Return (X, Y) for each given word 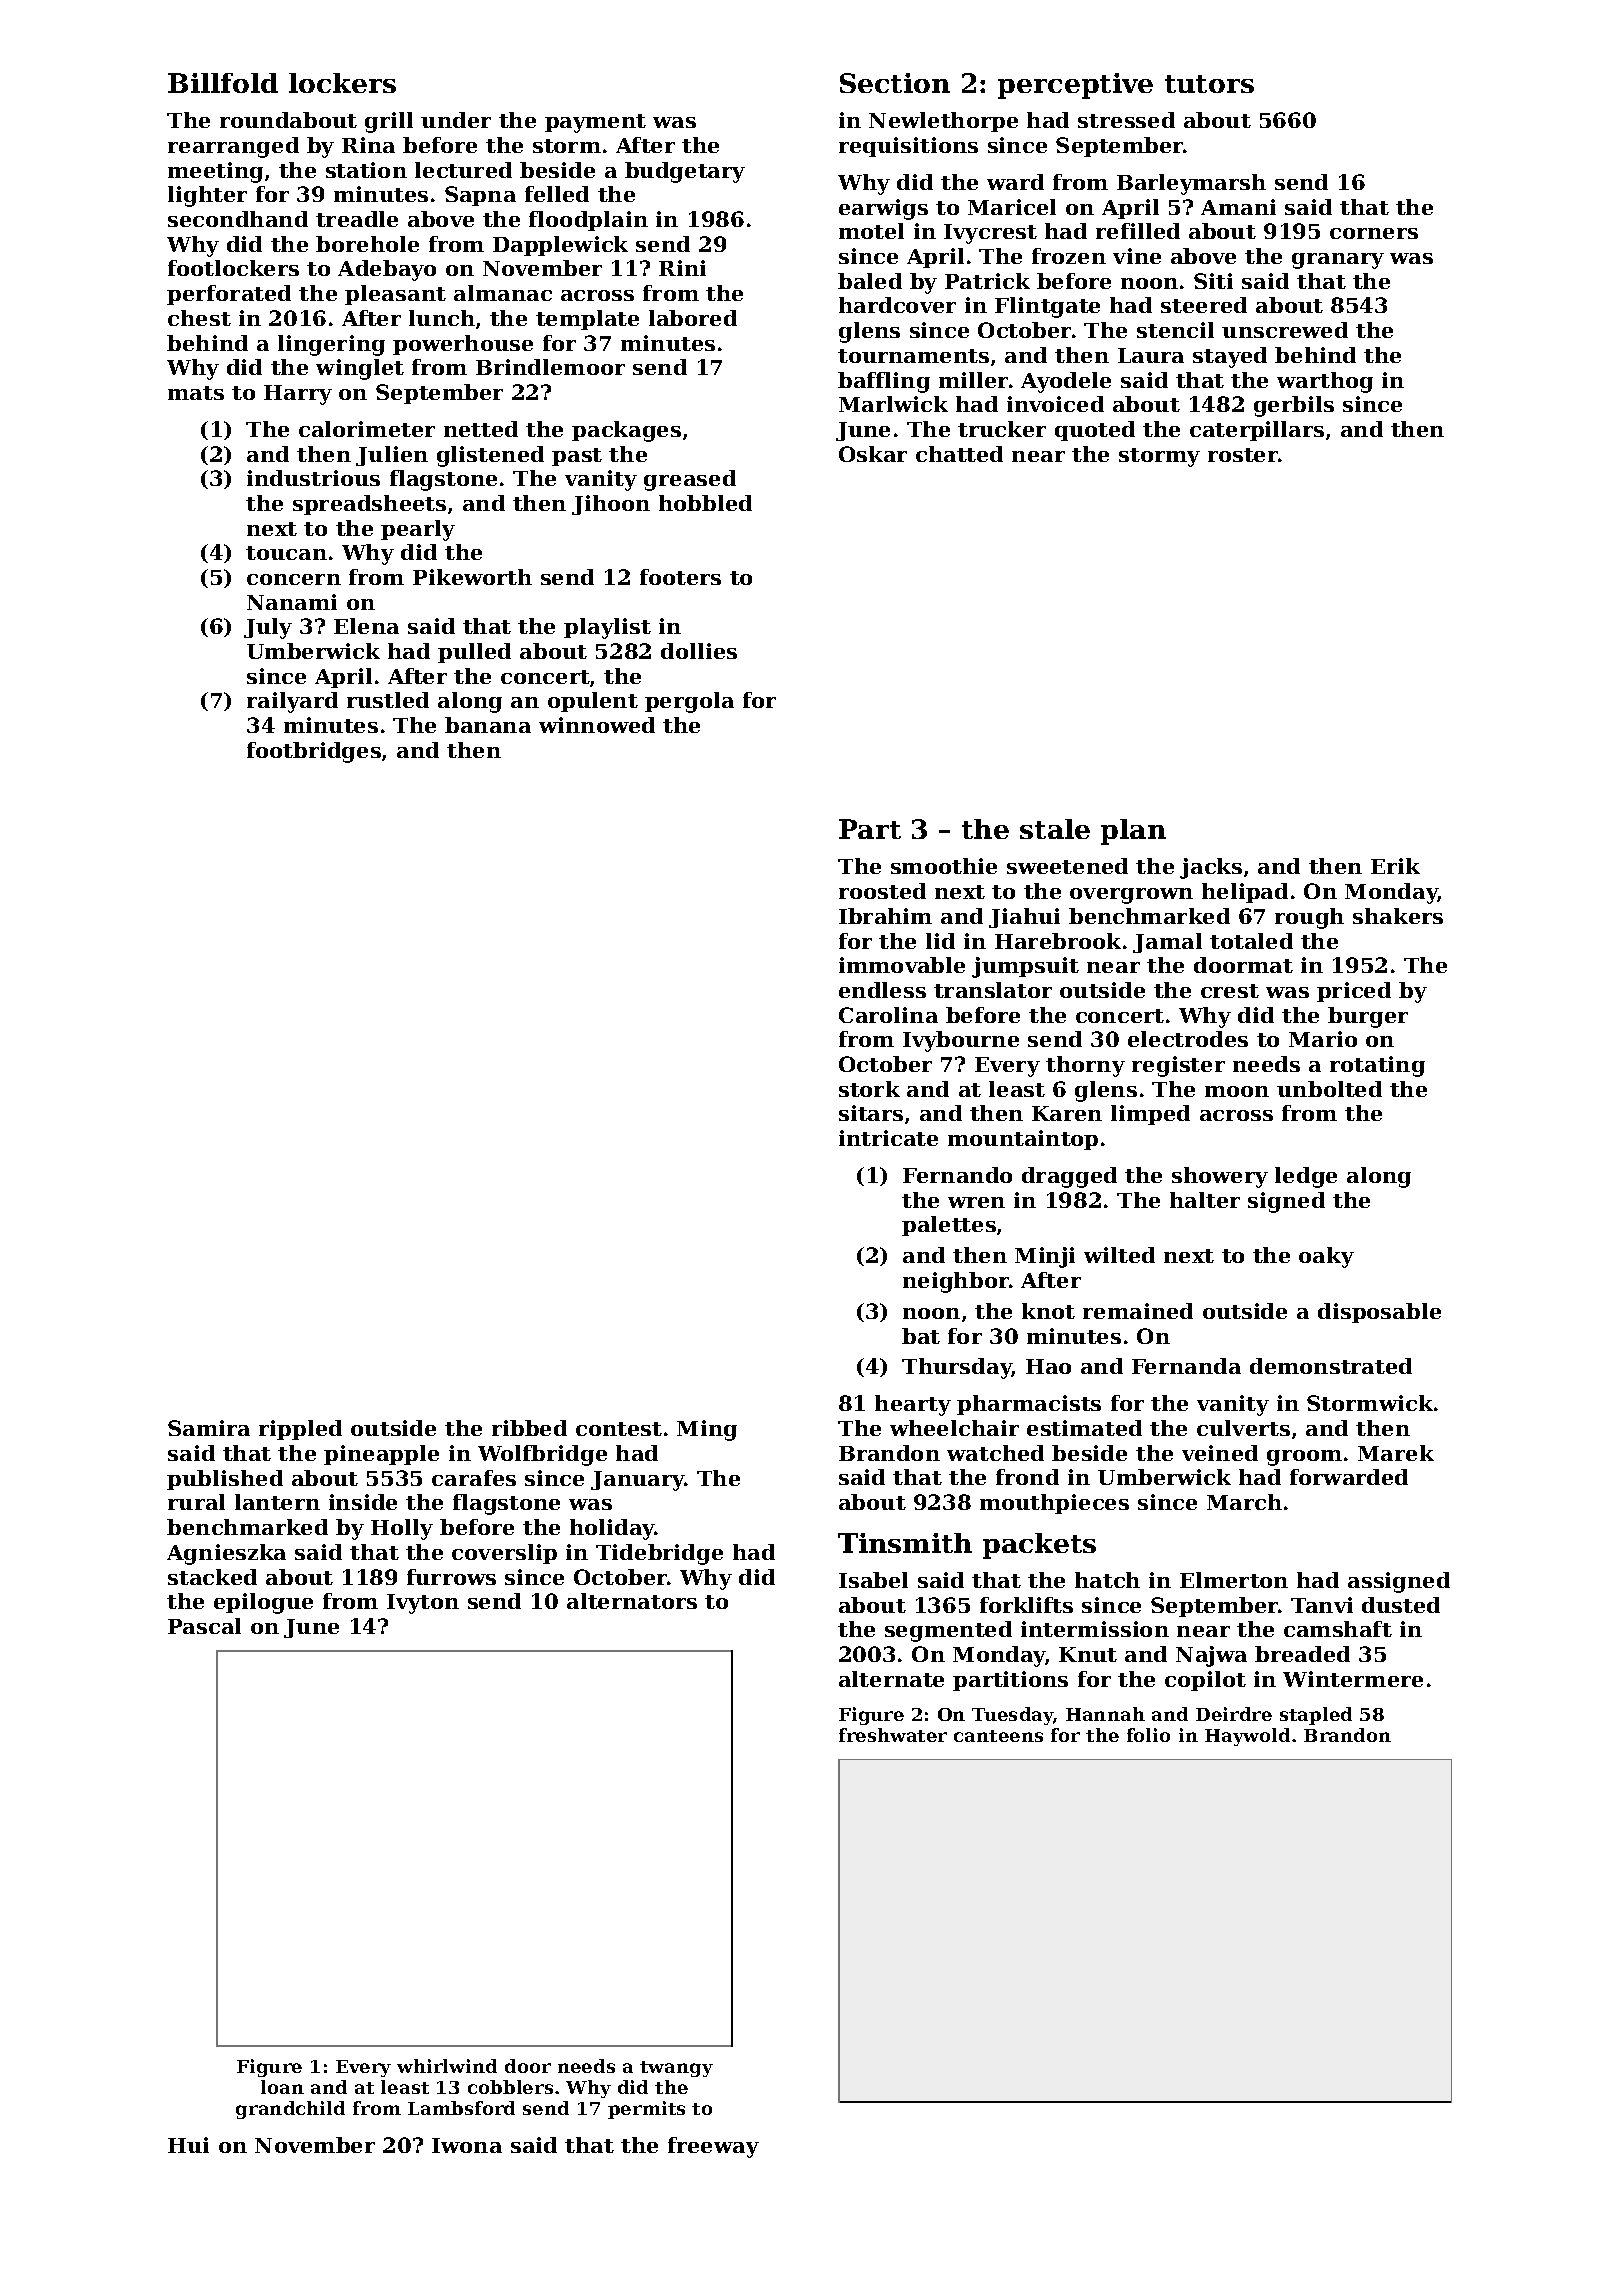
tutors (1209, 84)
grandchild (290, 2110)
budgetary (685, 172)
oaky (1326, 1257)
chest (199, 318)
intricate (888, 1138)
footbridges (314, 752)
